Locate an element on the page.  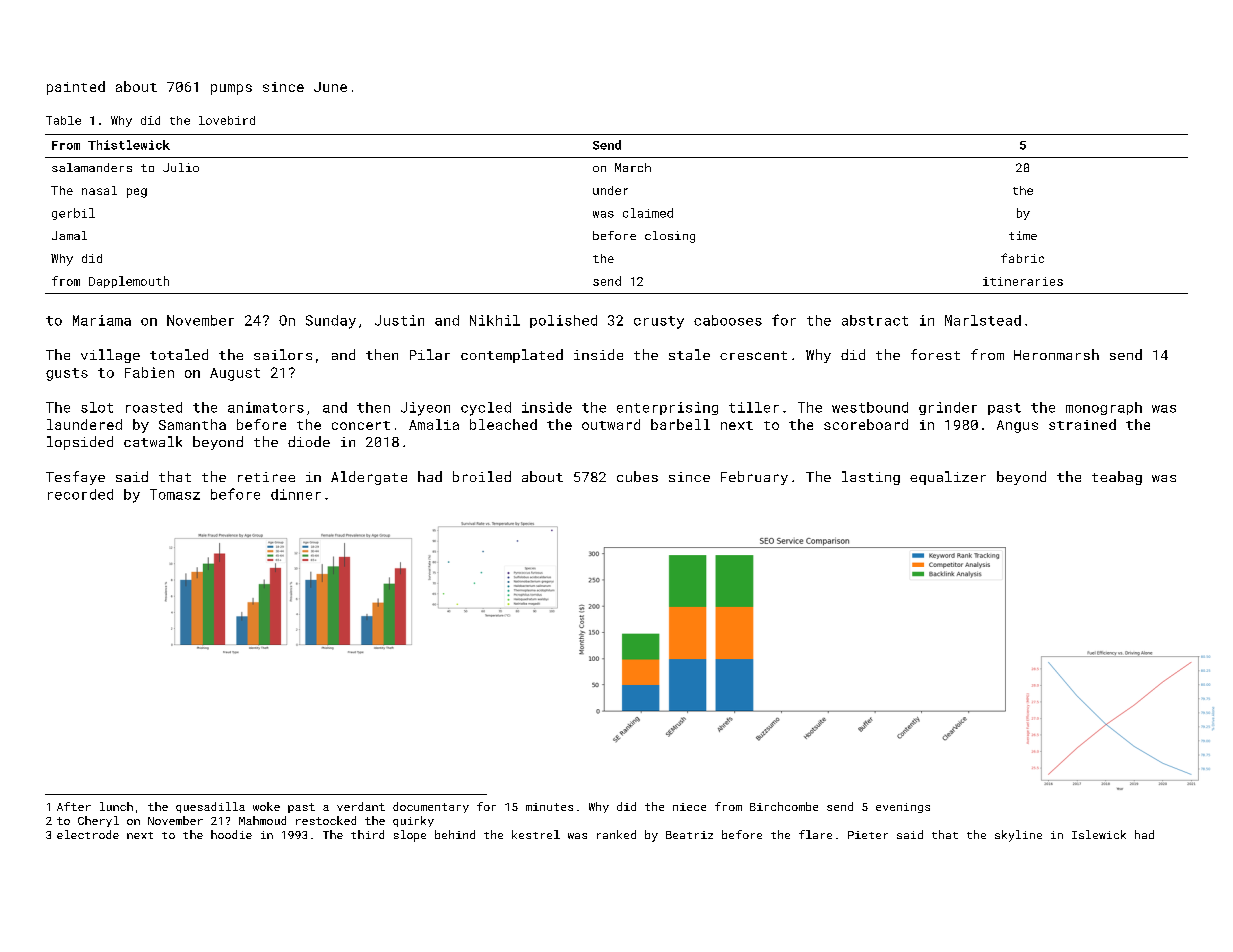
fabric is located at coordinates (1022, 258).
